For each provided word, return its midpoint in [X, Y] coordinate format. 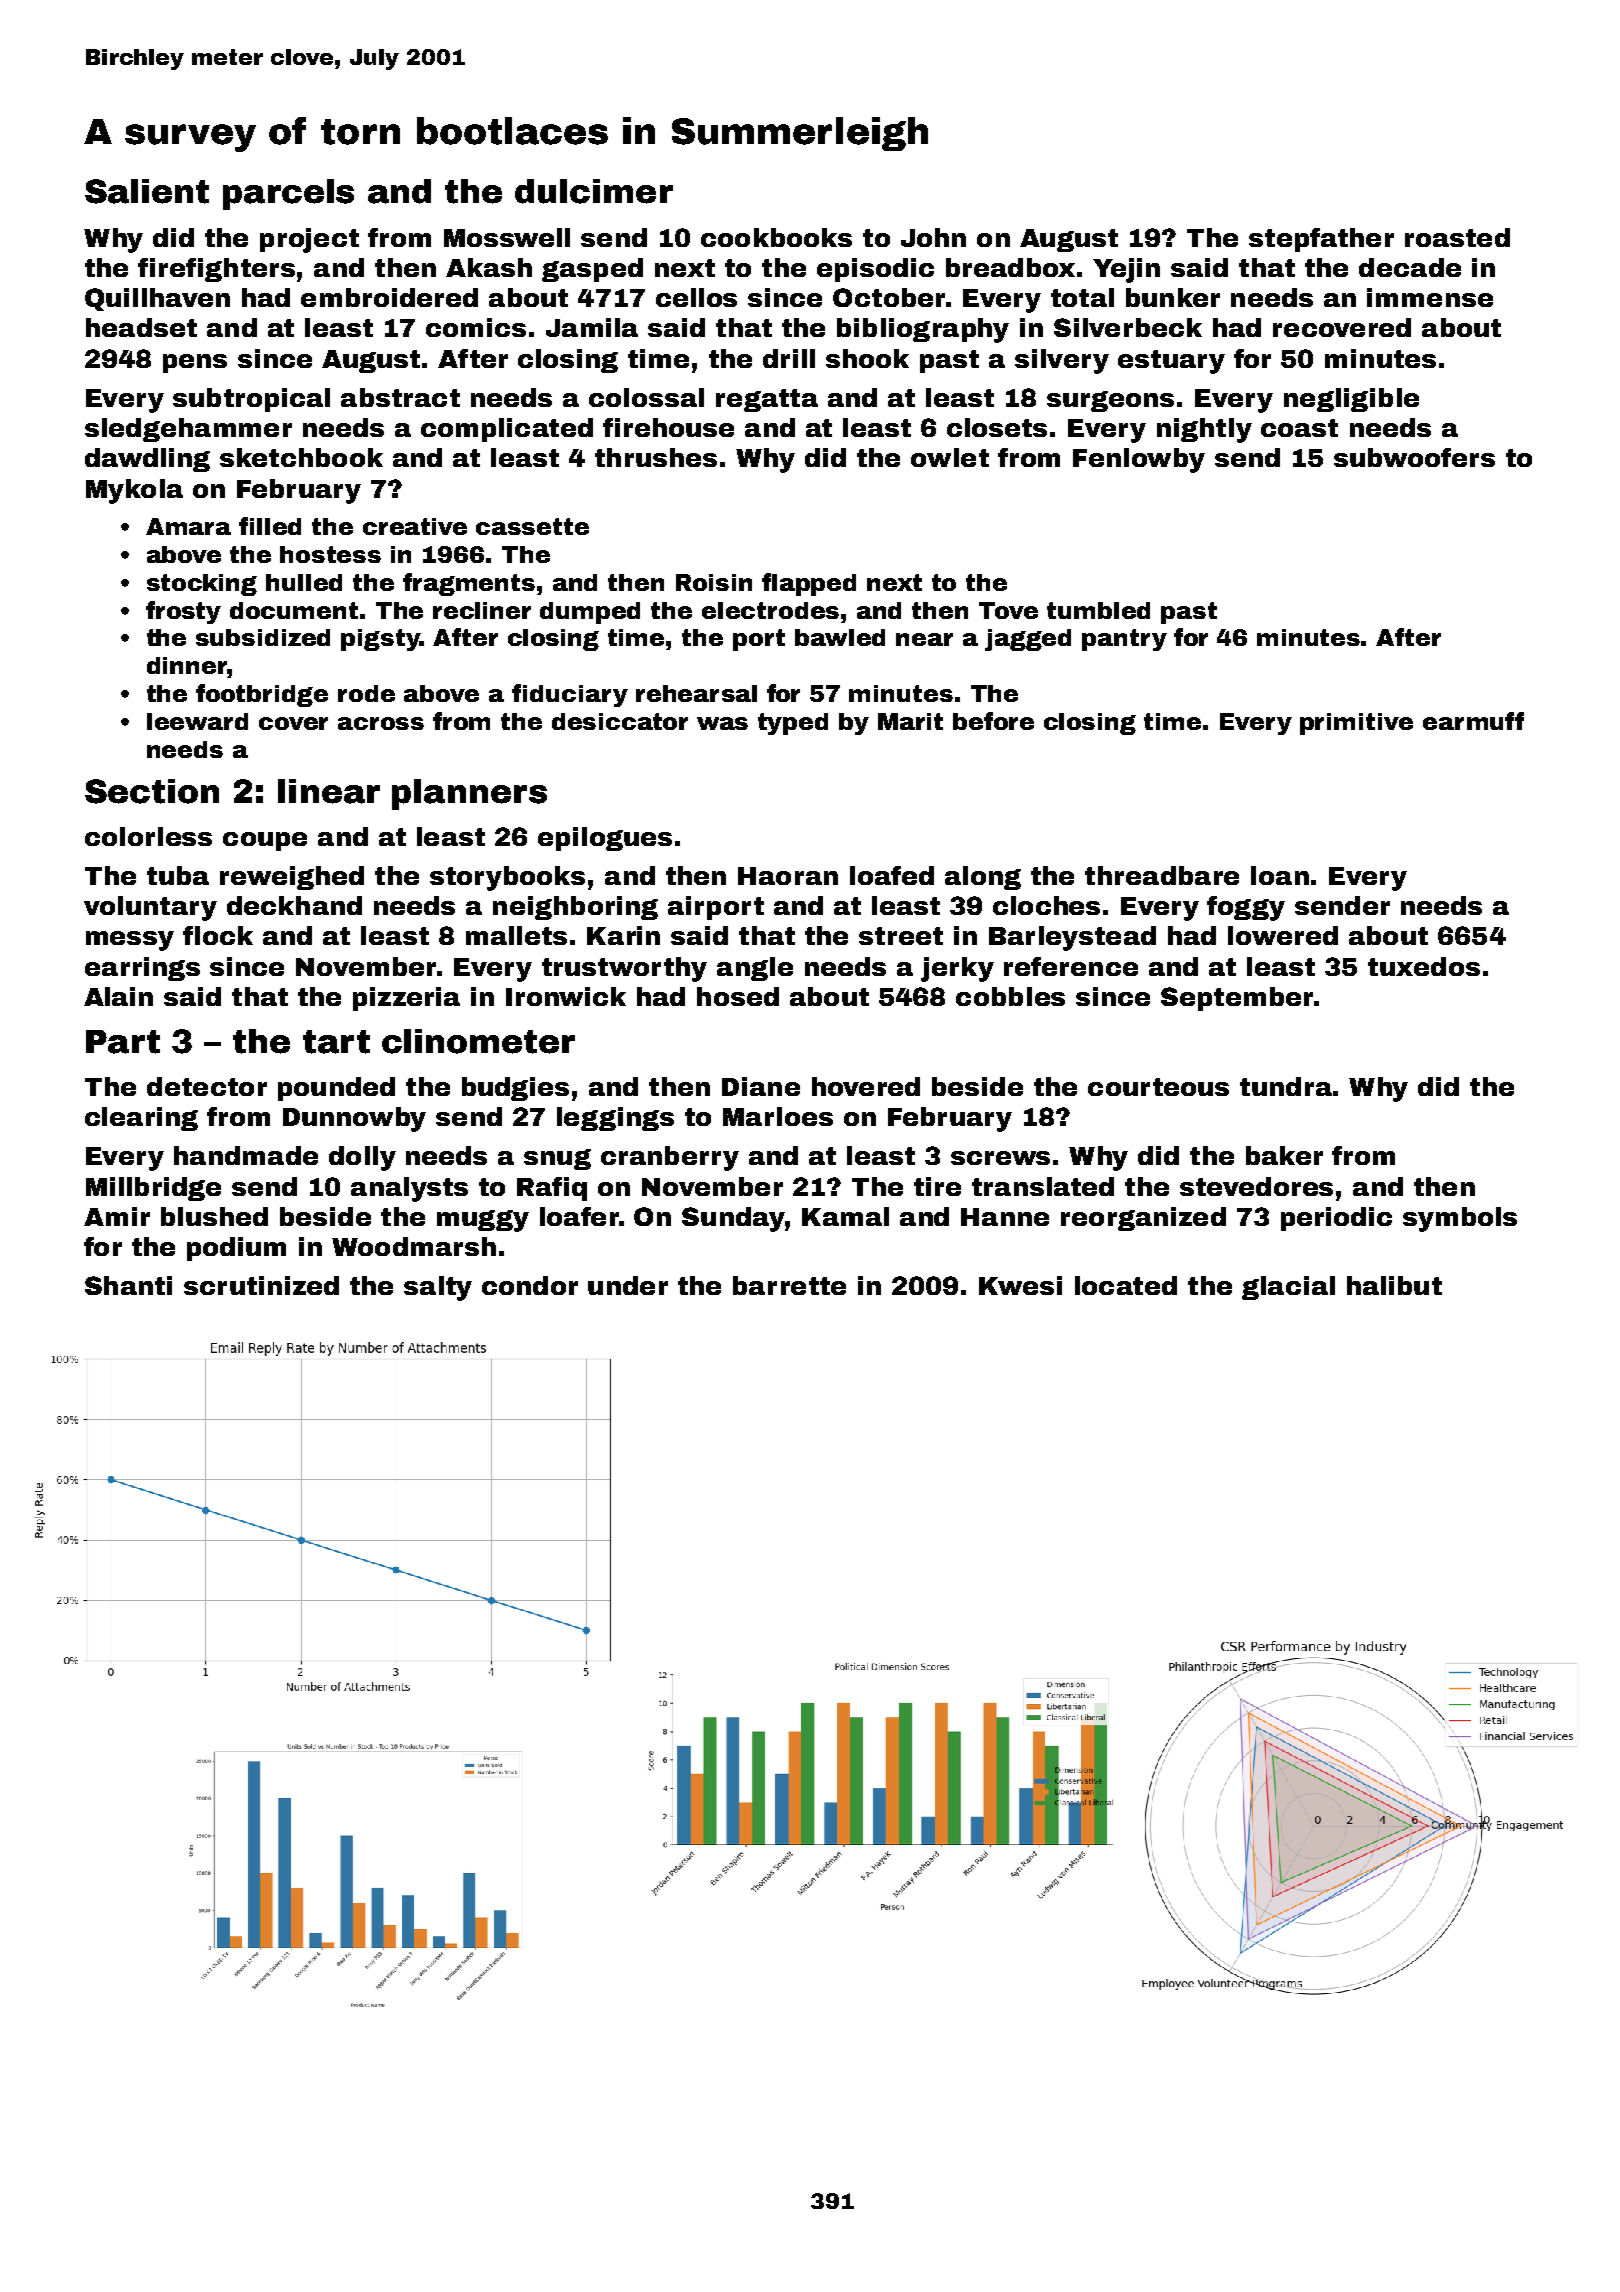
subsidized [263, 637]
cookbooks [776, 237]
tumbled [1098, 610]
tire [937, 1186]
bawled [840, 637]
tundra [1286, 1086]
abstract [400, 397]
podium [236, 1249]
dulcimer [594, 191]
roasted [1457, 237]
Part [123, 1042]
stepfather [1321, 240]
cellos [696, 297]
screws [1000, 1158]
